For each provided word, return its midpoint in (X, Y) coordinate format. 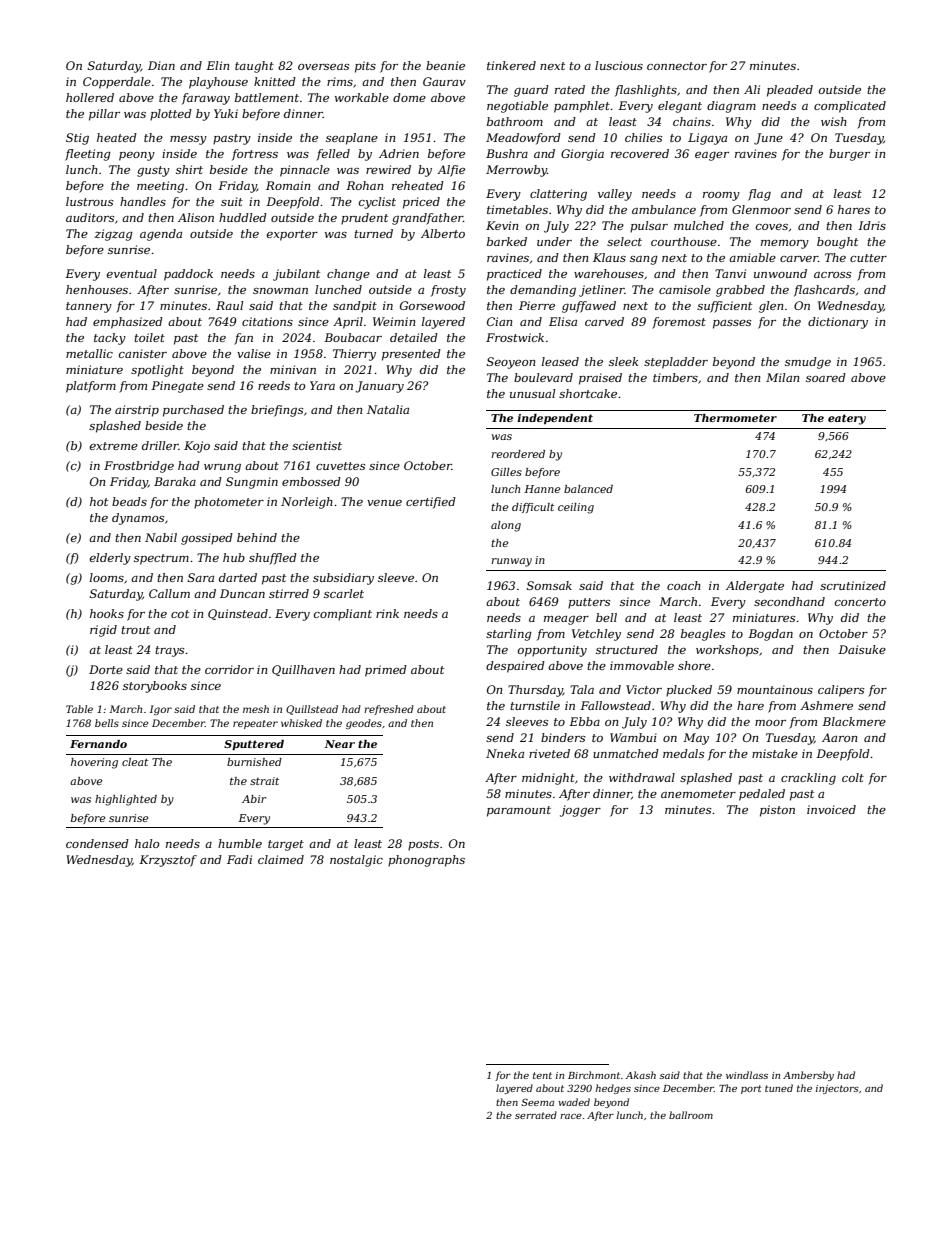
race (571, 1116)
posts (423, 845)
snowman (280, 291)
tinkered (511, 65)
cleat (135, 762)
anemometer (698, 794)
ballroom (691, 1115)
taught (254, 67)
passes (732, 324)
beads (129, 501)
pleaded (790, 91)
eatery (847, 419)
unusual (532, 393)
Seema (537, 1102)
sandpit (355, 307)
